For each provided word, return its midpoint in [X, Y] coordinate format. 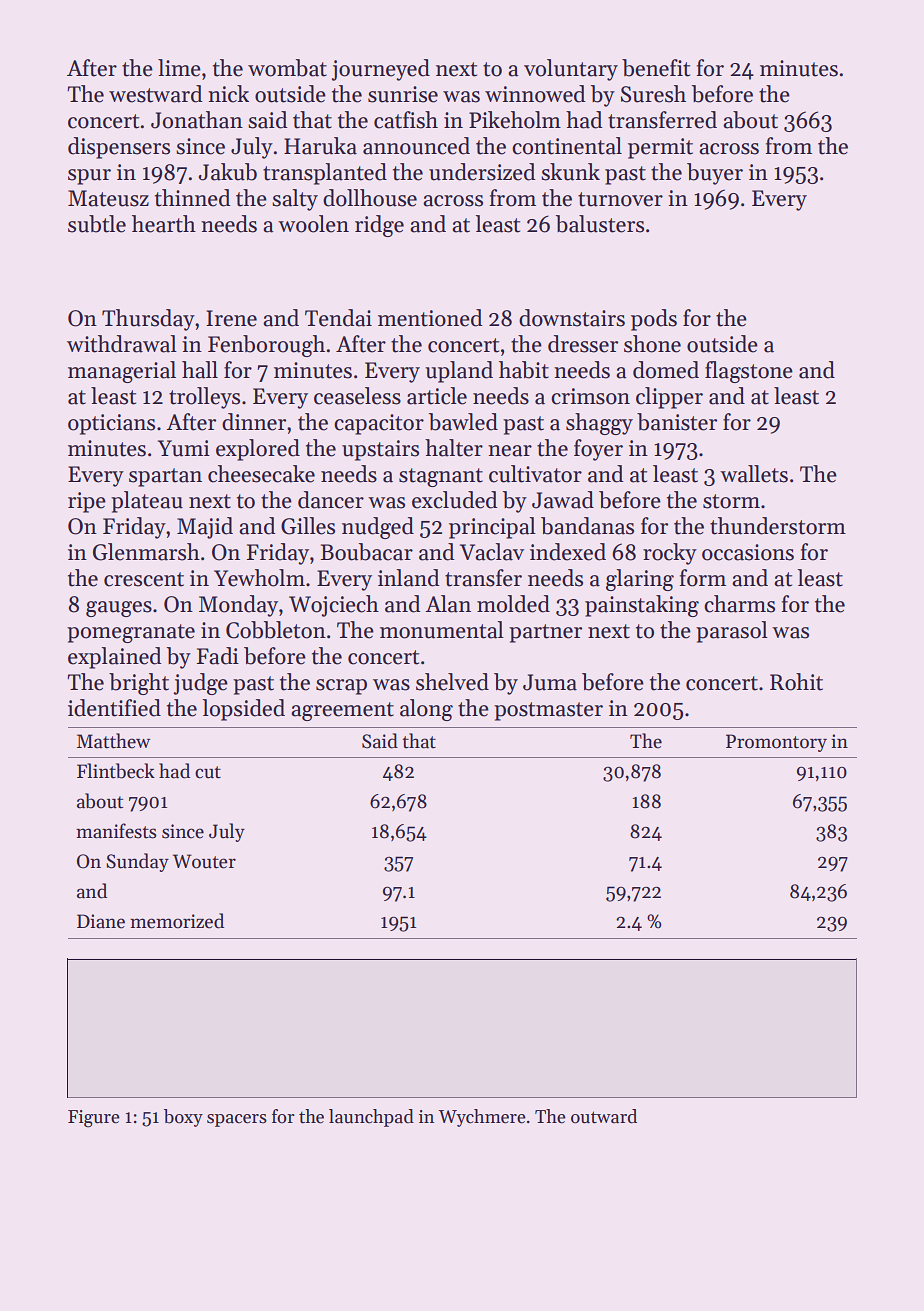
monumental [442, 630]
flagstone [749, 372]
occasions [748, 552]
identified [114, 708]
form [703, 578]
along [426, 710]
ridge [379, 226]
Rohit [796, 682]
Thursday [148, 320]
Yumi [184, 448]
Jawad [563, 500]
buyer [715, 174]
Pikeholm [515, 120]
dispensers [119, 148]
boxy [183, 1118]
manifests [116, 831]
